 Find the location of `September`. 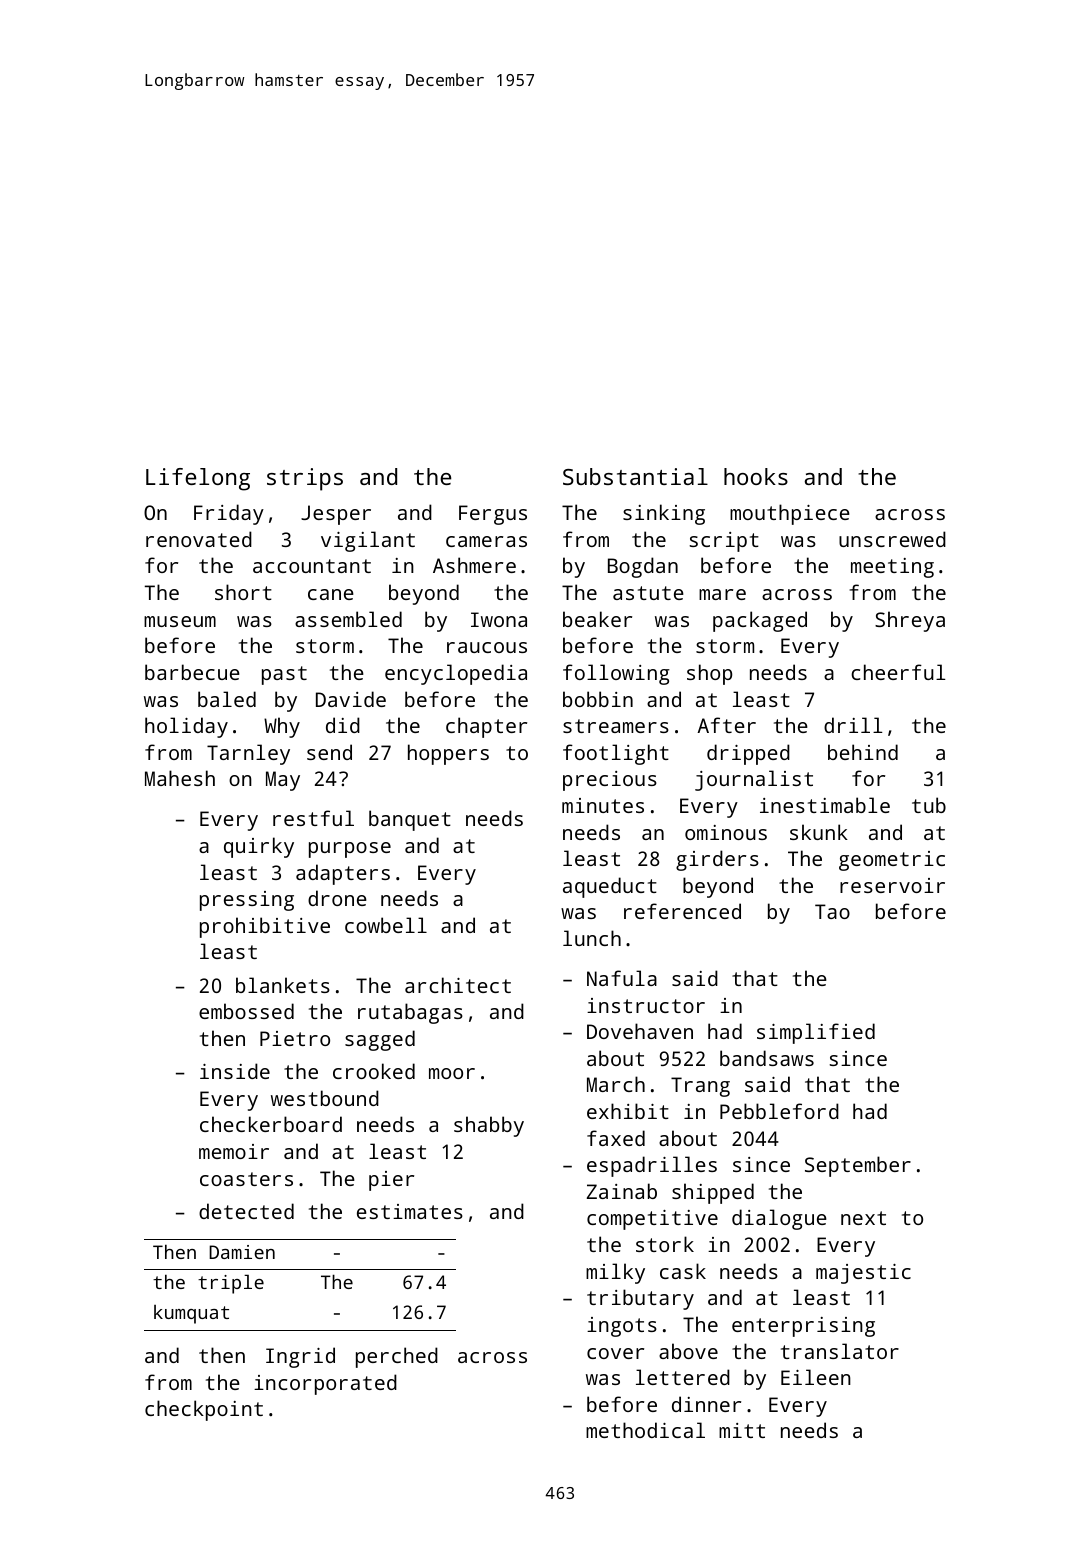

September is located at coordinates (858, 1166).
